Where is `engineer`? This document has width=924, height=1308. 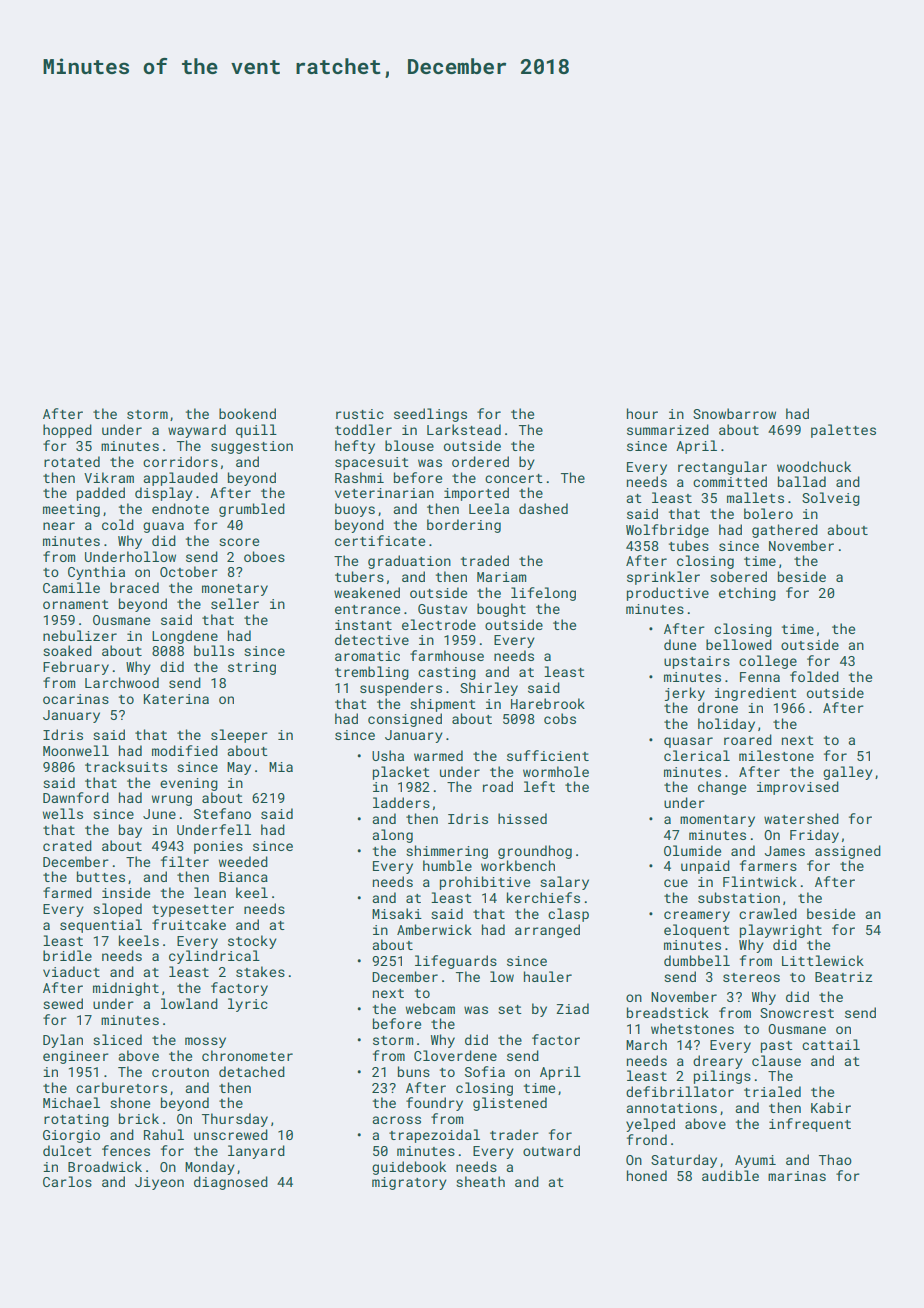
engineer is located at coordinates (76, 1057).
